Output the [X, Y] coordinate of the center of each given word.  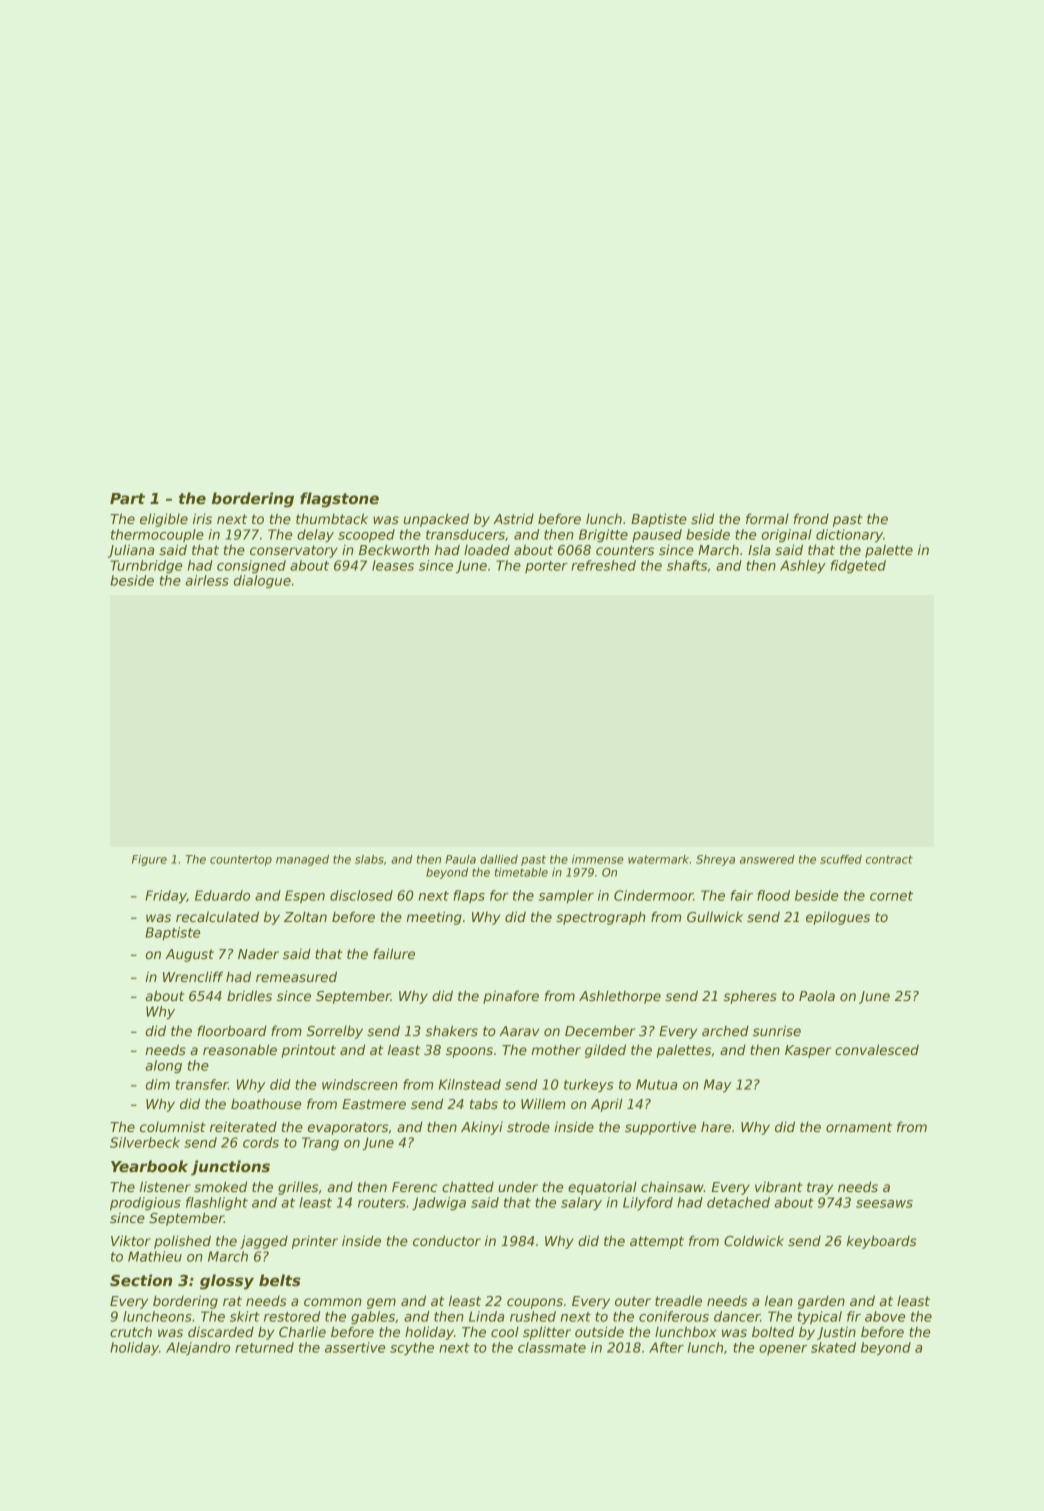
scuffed [841, 859]
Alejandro [198, 1348]
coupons [535, 1303]
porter [546, 567]
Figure [149, 860]
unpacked [436, 520]
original [787, 535]
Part [127, 498]
